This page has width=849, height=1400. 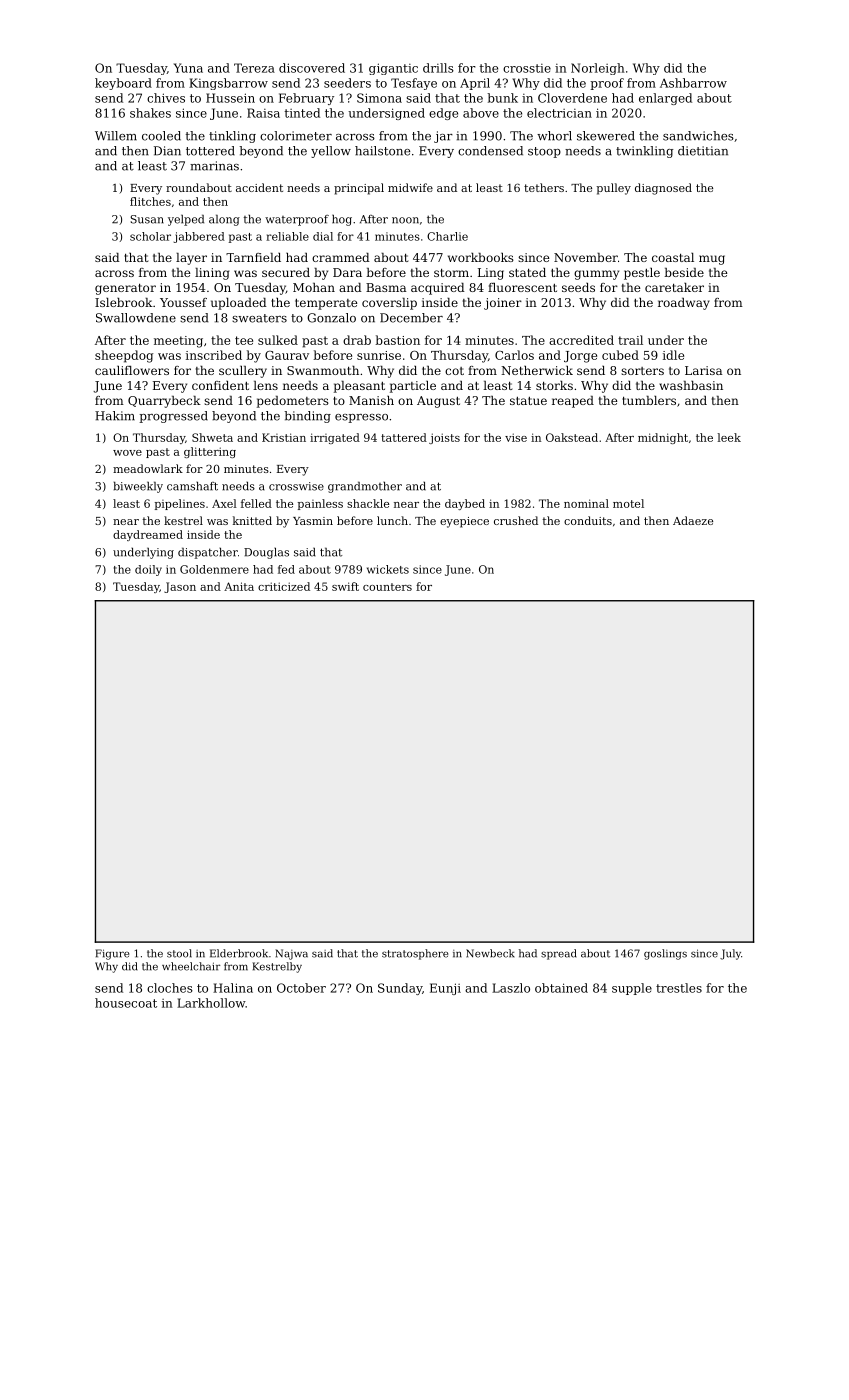 What do you see at coordinates (211, 1003) in the page?
I see `Larkhollow` at bounding box center [211, 1003].
